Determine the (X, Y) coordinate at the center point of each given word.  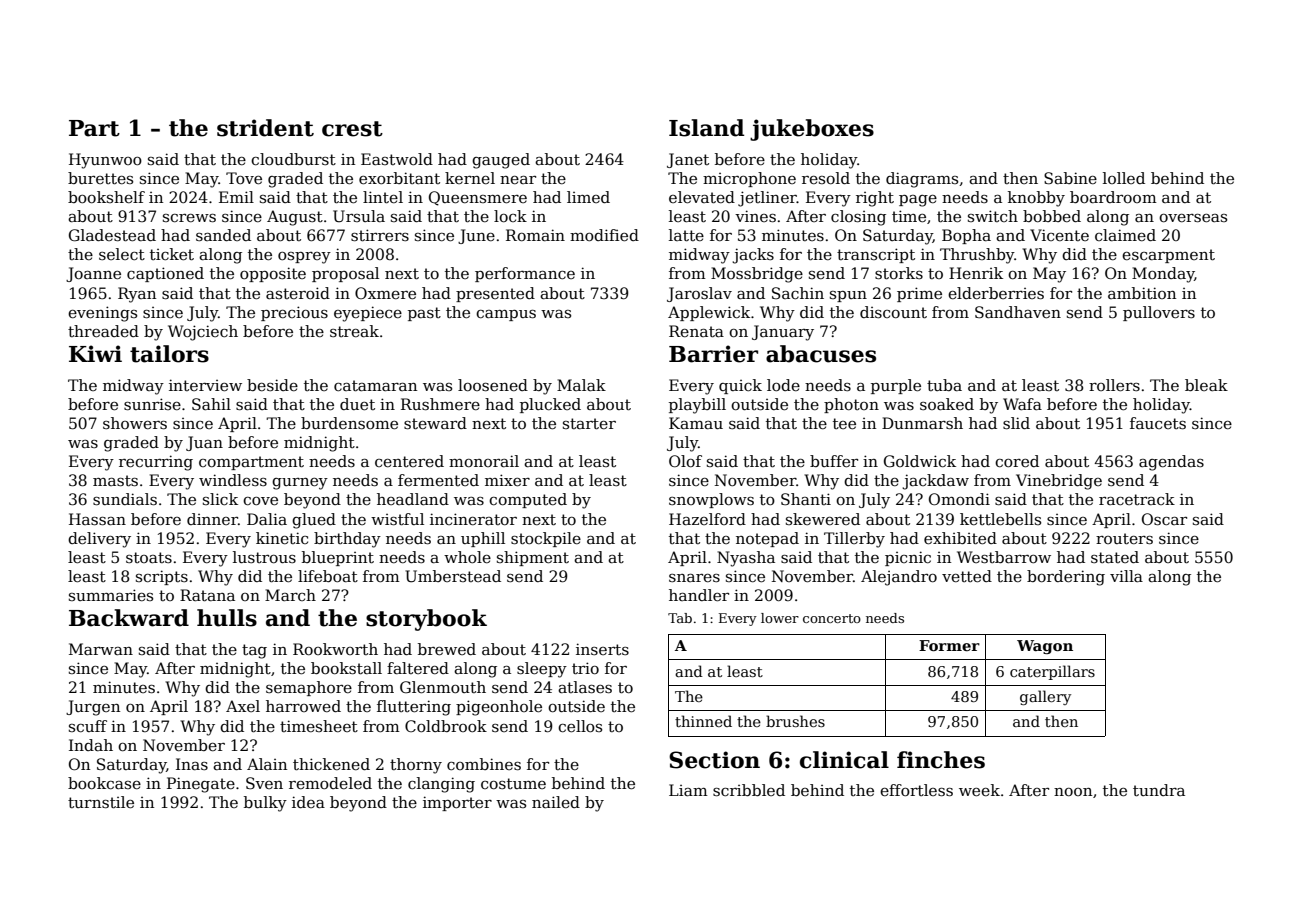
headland (413, 499)
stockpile (546, 539)
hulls (227, 618)
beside (272, 385)
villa (1126, 576)
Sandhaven (1018, 312)
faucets (1158, 423)
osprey (304, 258)
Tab (680, 618)
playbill (697, 406)
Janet (688, 160)
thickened (331, 764)
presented (495, 294)
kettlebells (1000, 519)
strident (265, 128)
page (918, 201)
